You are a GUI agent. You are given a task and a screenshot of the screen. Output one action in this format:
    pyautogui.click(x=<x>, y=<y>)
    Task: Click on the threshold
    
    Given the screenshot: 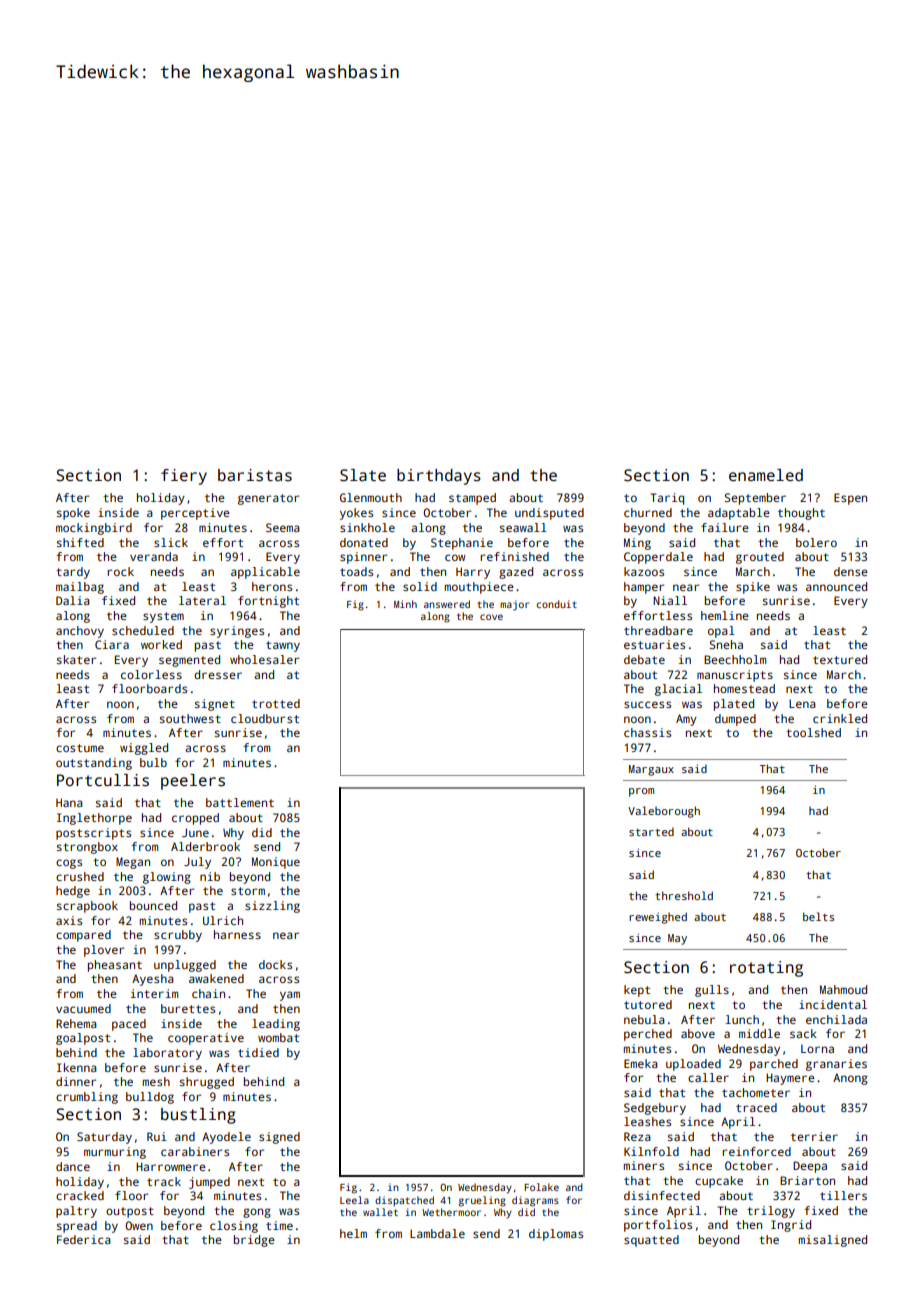 What is the action you would take?
    pyautogui.click(x=684, y=895)
